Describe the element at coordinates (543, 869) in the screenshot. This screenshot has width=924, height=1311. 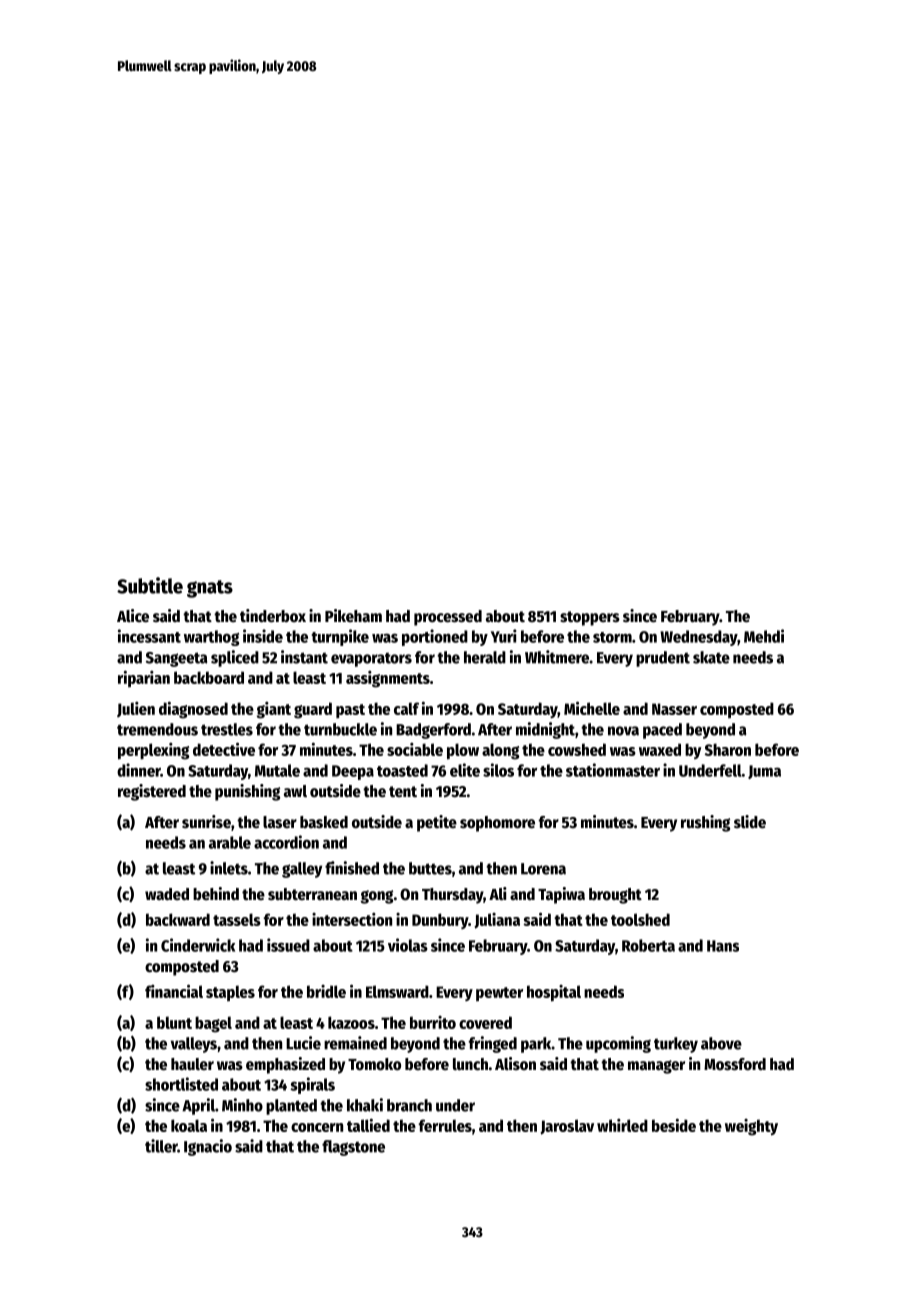
I see `Lorena` at that location.
